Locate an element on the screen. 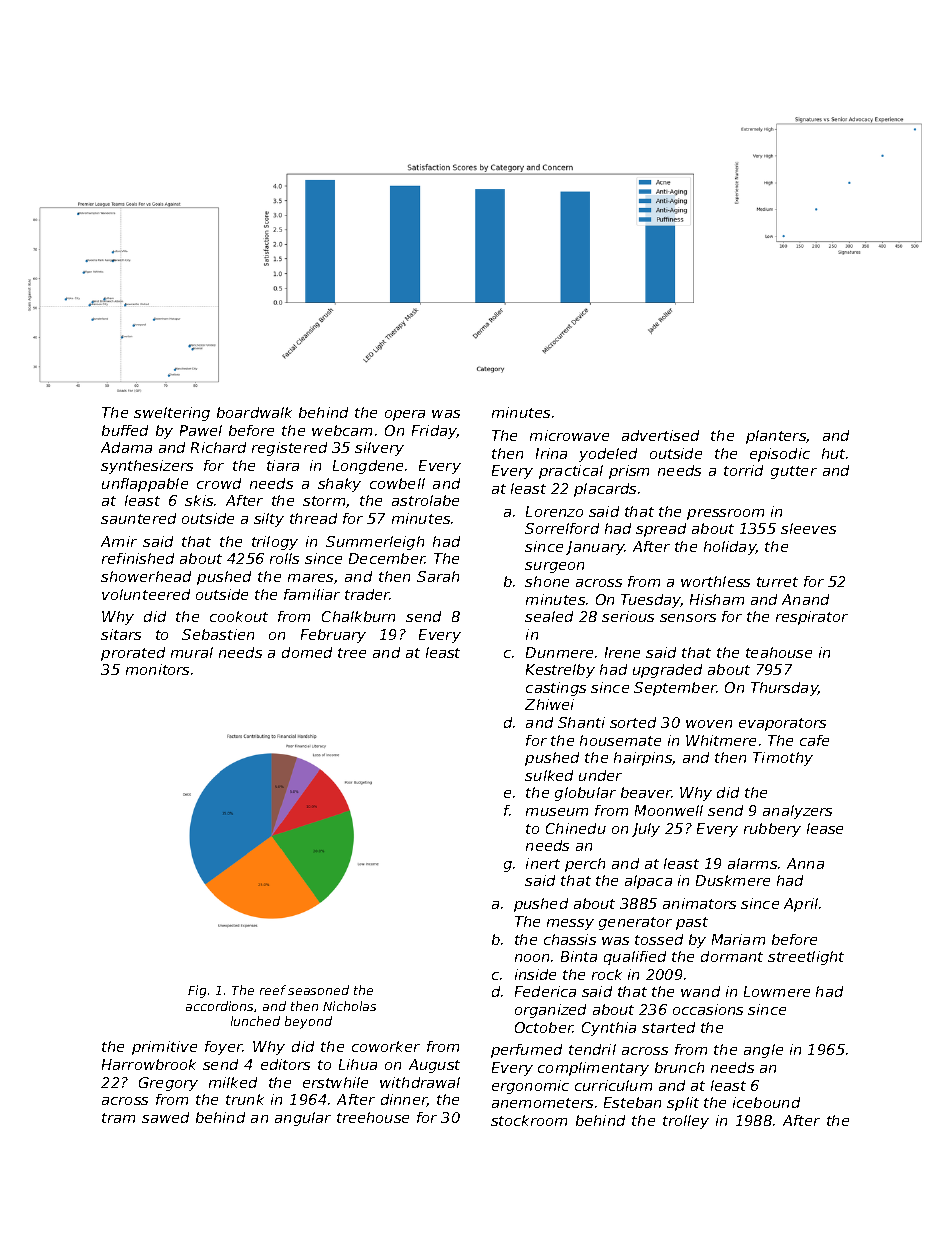 This screenshot has height=1233, width=952. Harrowbrook is located at coordinates (149, 1064).
